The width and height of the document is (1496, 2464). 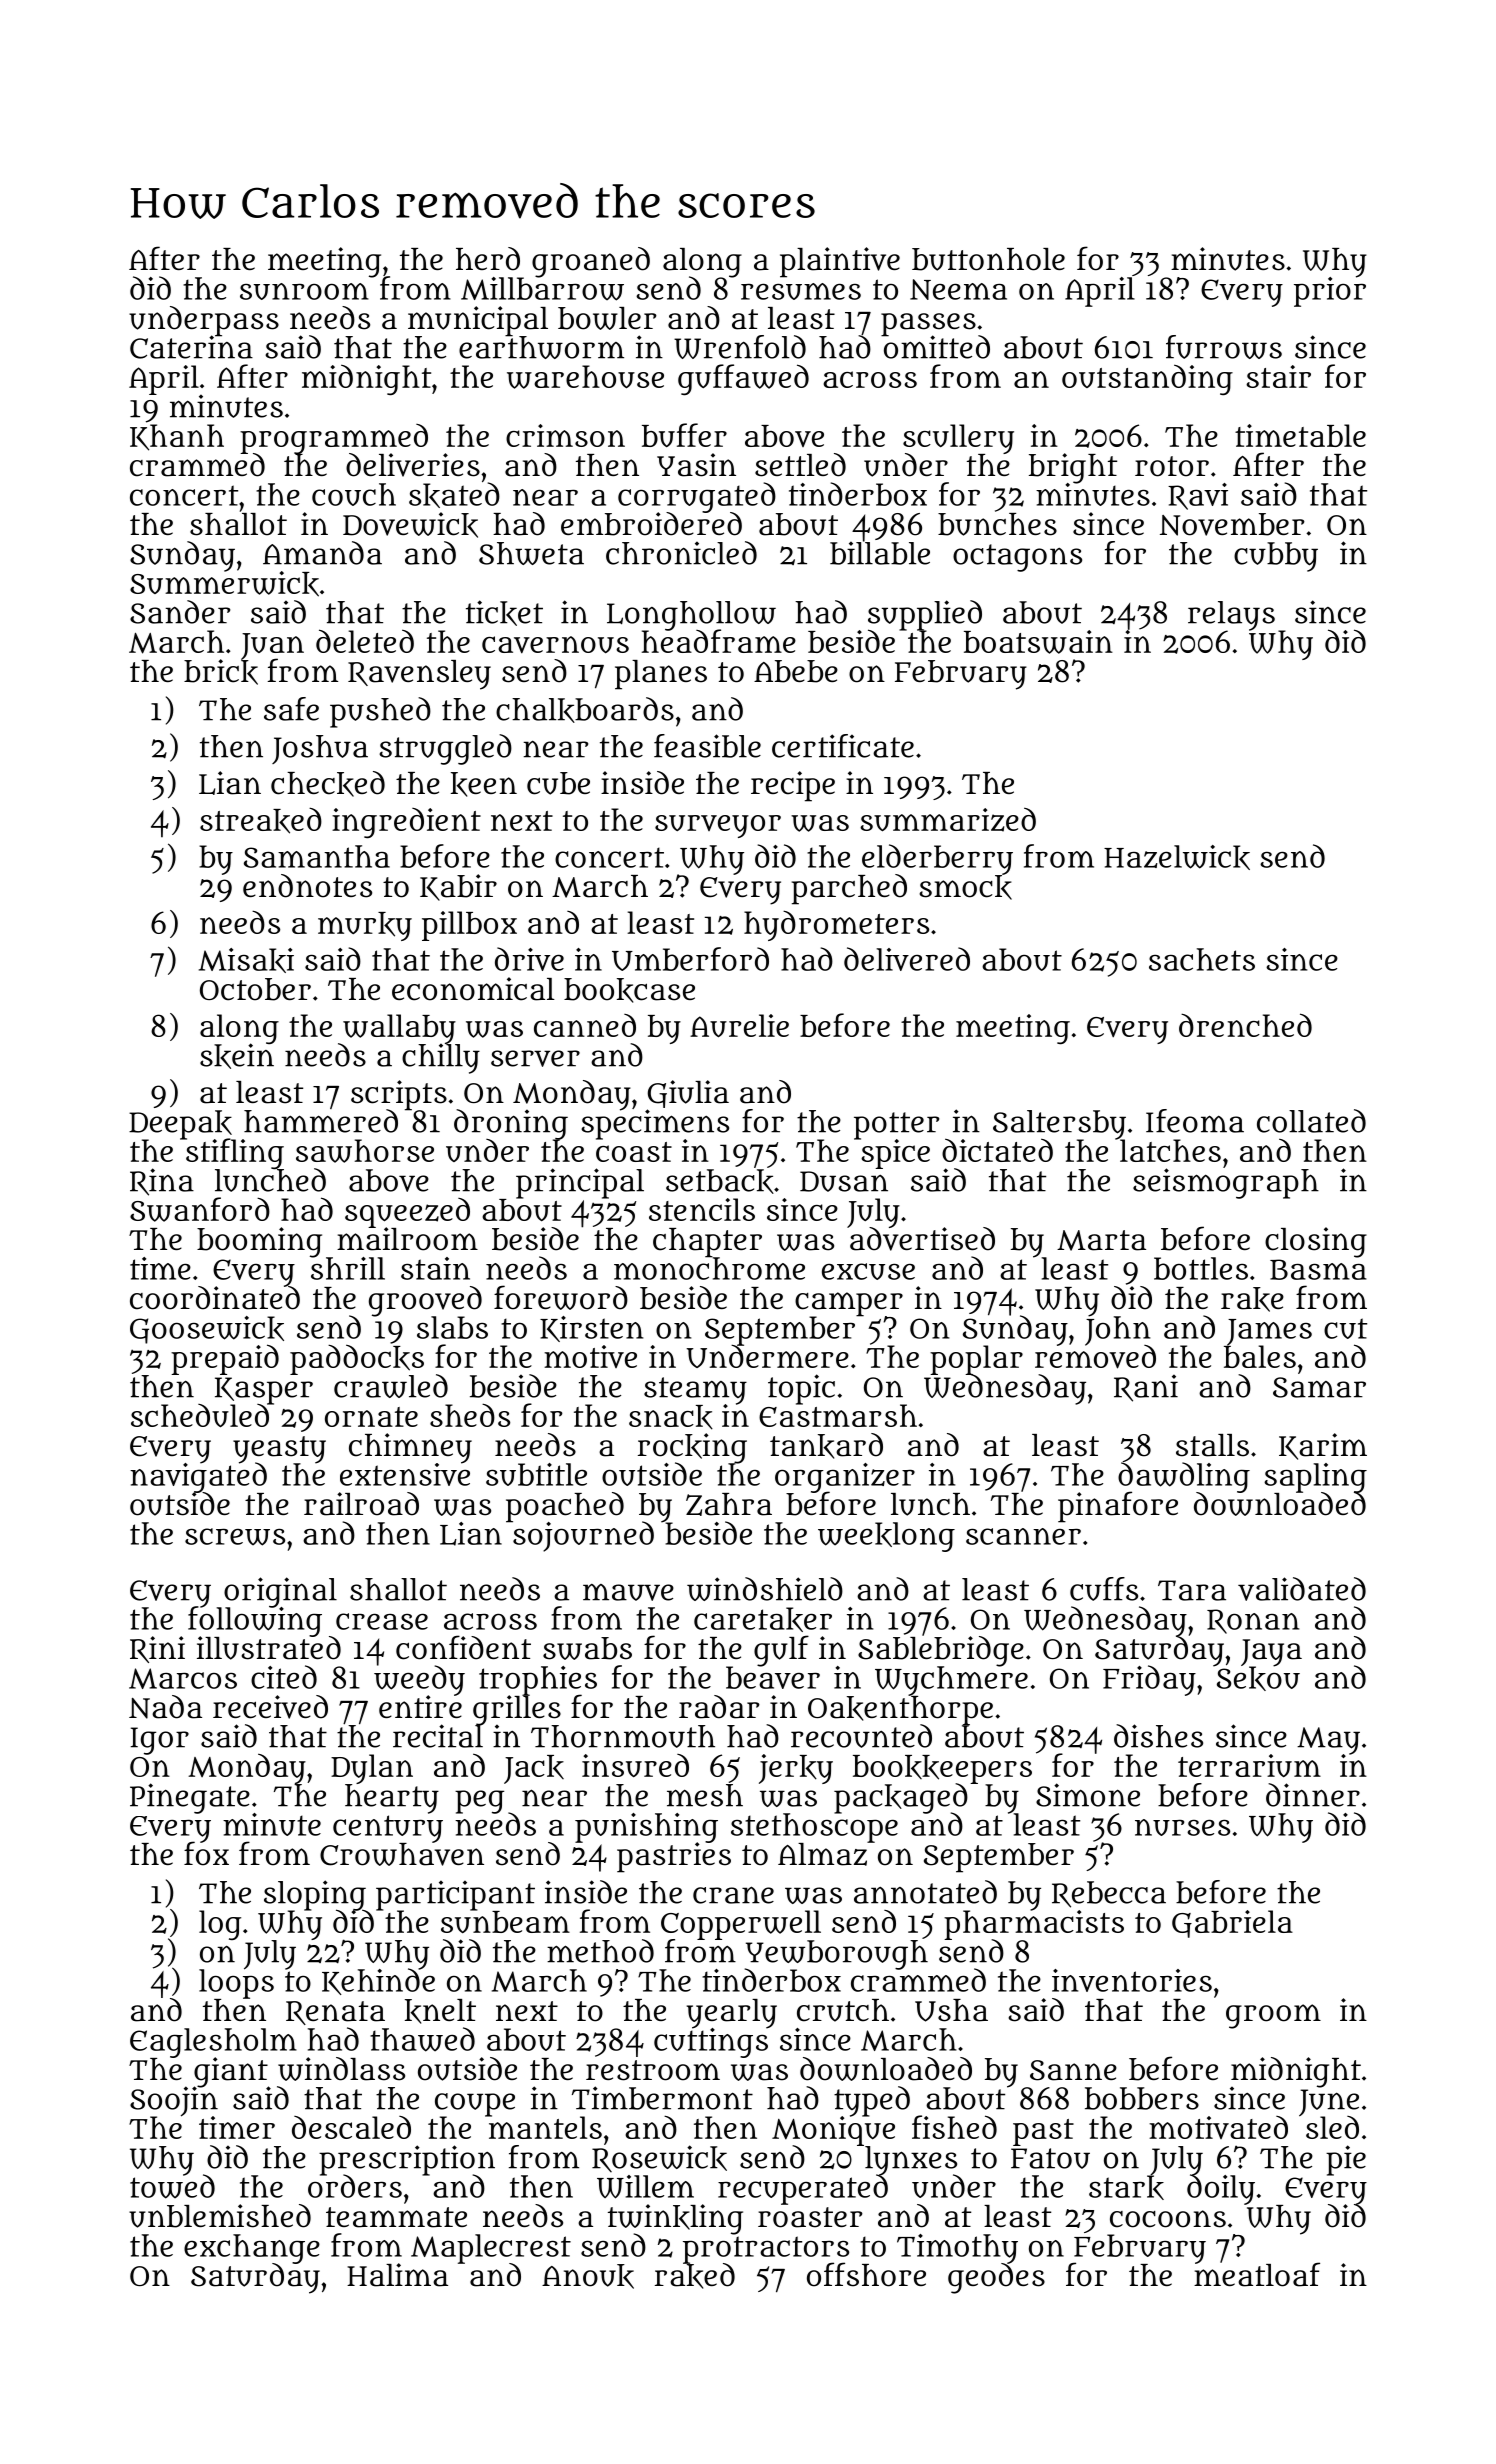 I want to click on foreword, so click(x=561, y=1297).
